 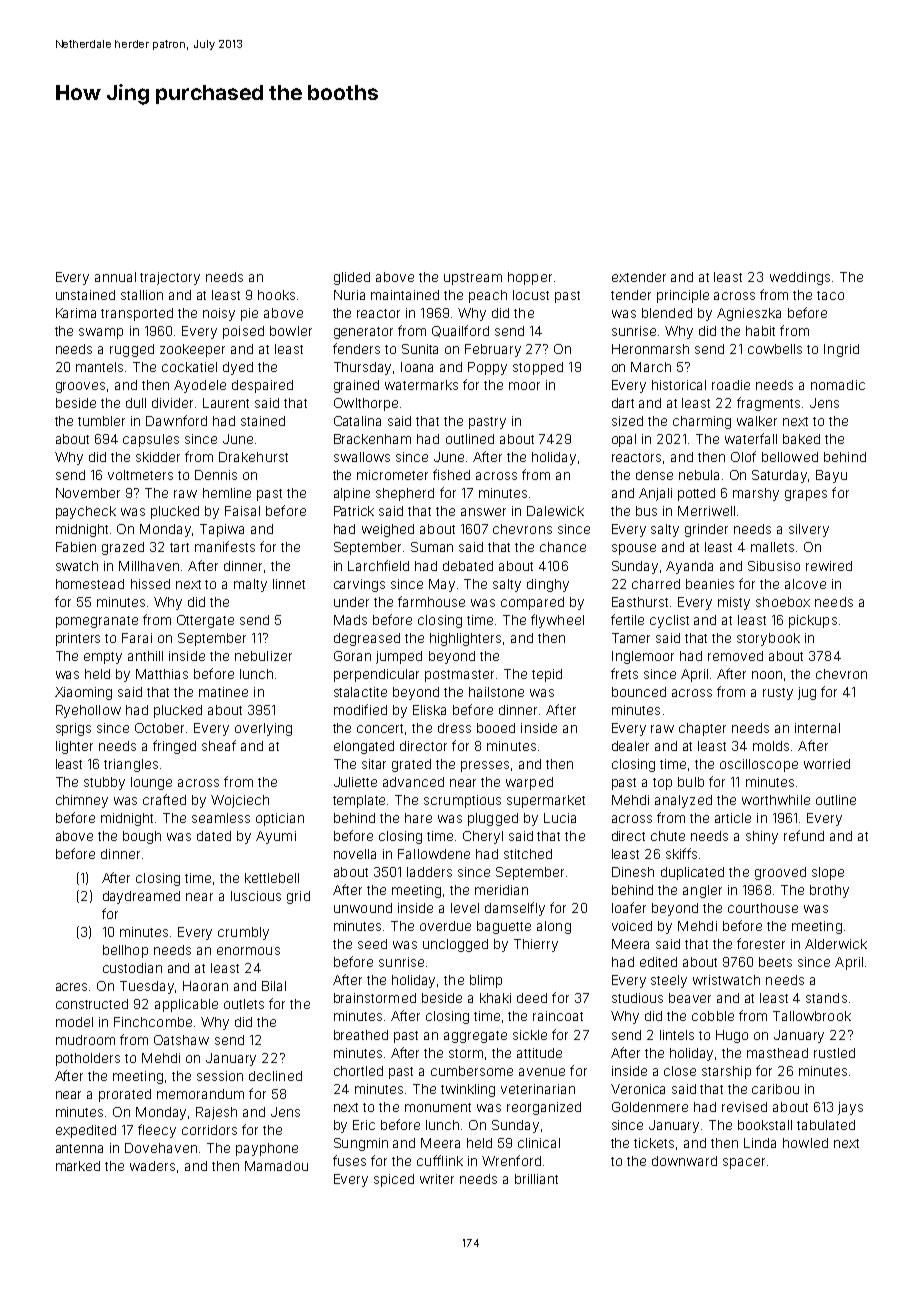 I want to click on baguette, so click(x=504, y=927).
